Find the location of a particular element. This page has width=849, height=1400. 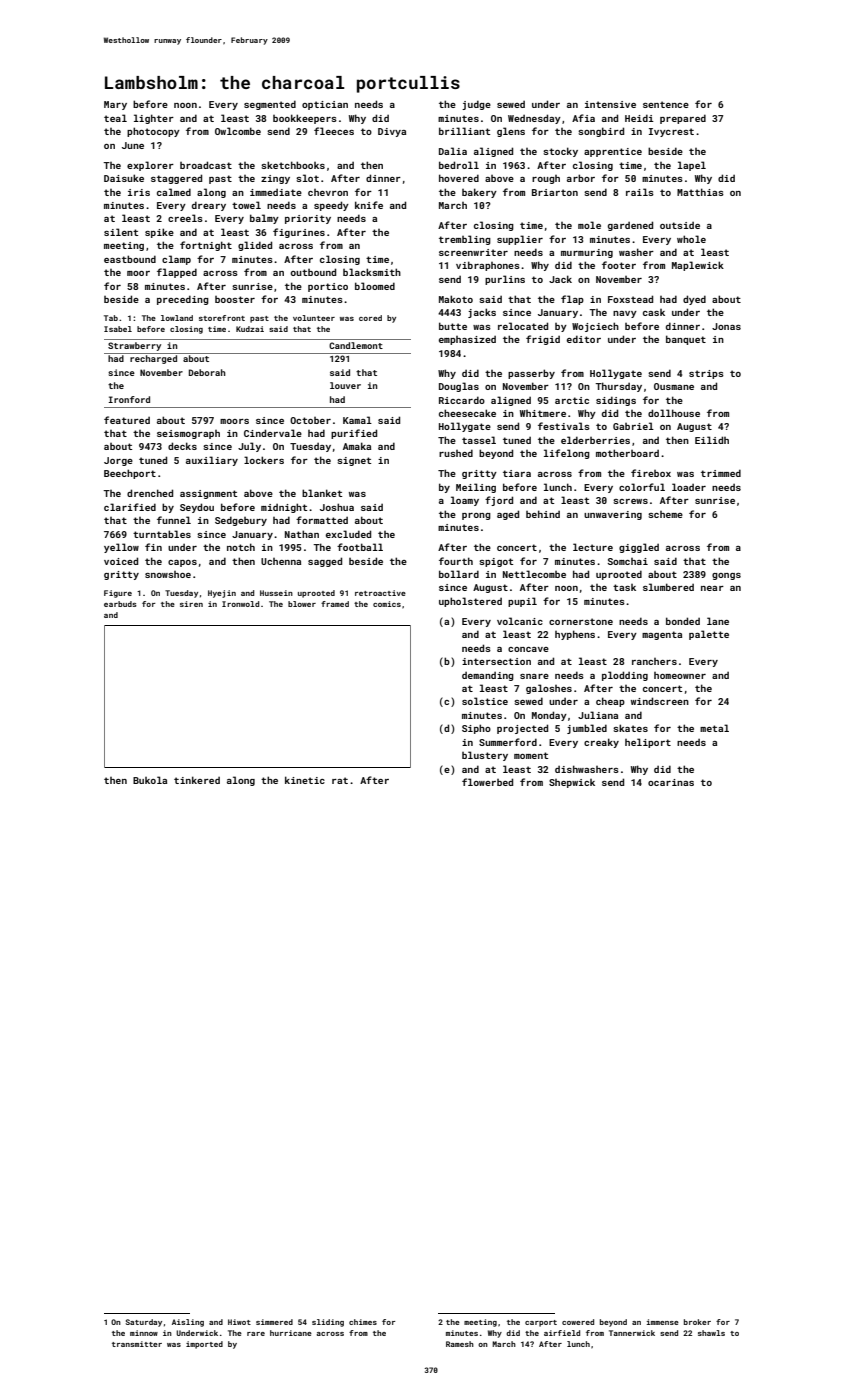

Mary is located at coordinates (115, 105).
